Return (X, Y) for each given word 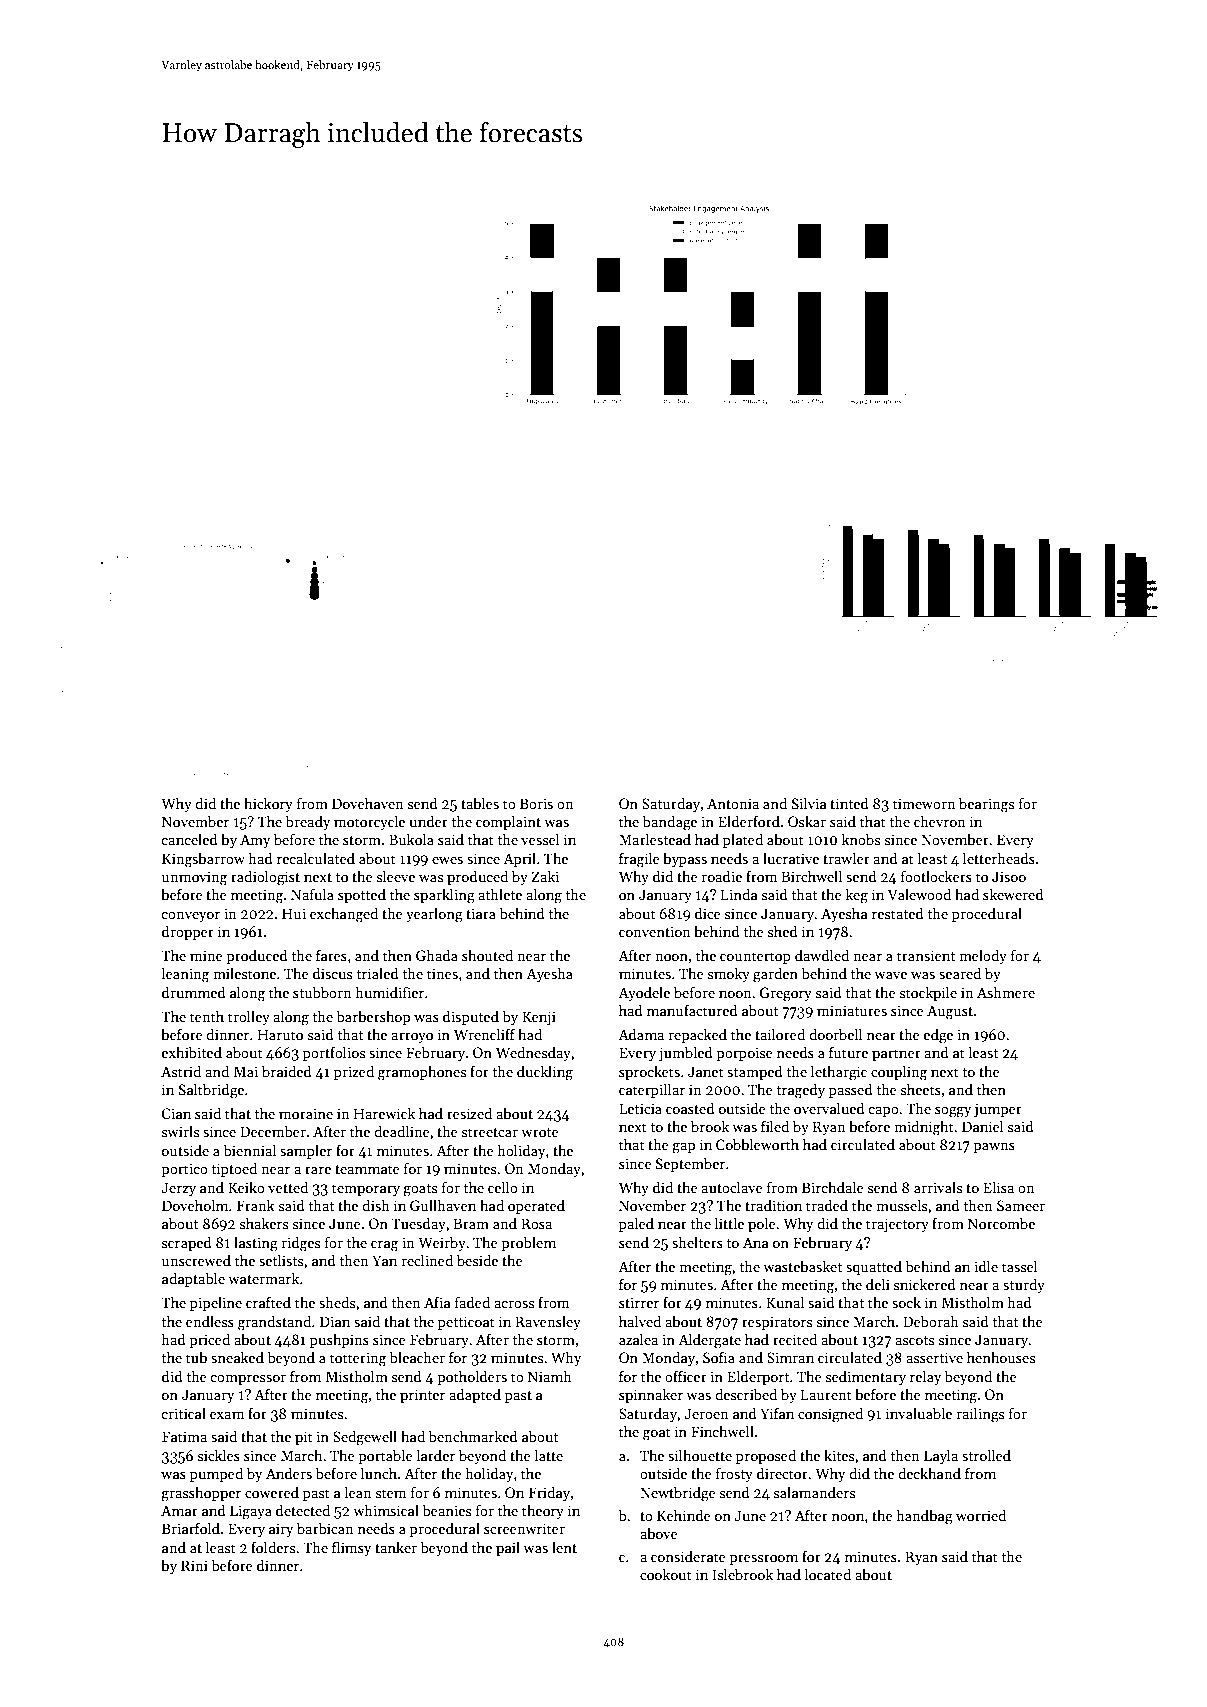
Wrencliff (484, 1034)
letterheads (999, 858)
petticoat (466, 1323)
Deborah (931, 1321)
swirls (180, 1131)
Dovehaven (368, 803)
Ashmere (1006, 992)
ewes (447, 860)
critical (184, 1413)
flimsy (351, 1548)
